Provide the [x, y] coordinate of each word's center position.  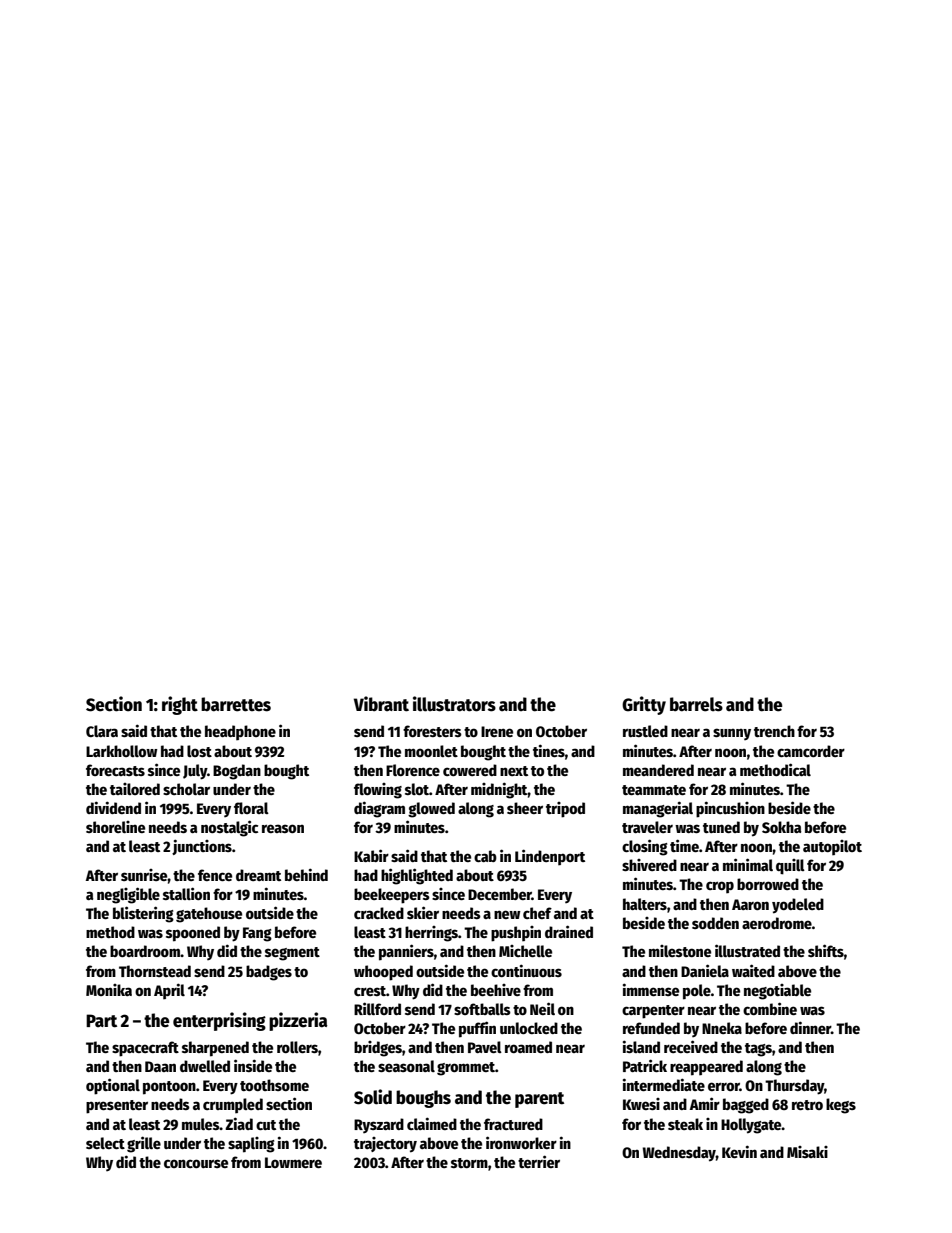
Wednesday [679, 1154]
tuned [721, 827]
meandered [658, 770]
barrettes [236, 704]
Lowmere [293, 1162]
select [105, 1143]
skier [423, 912]
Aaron [750, 904]
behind [306, 874]
